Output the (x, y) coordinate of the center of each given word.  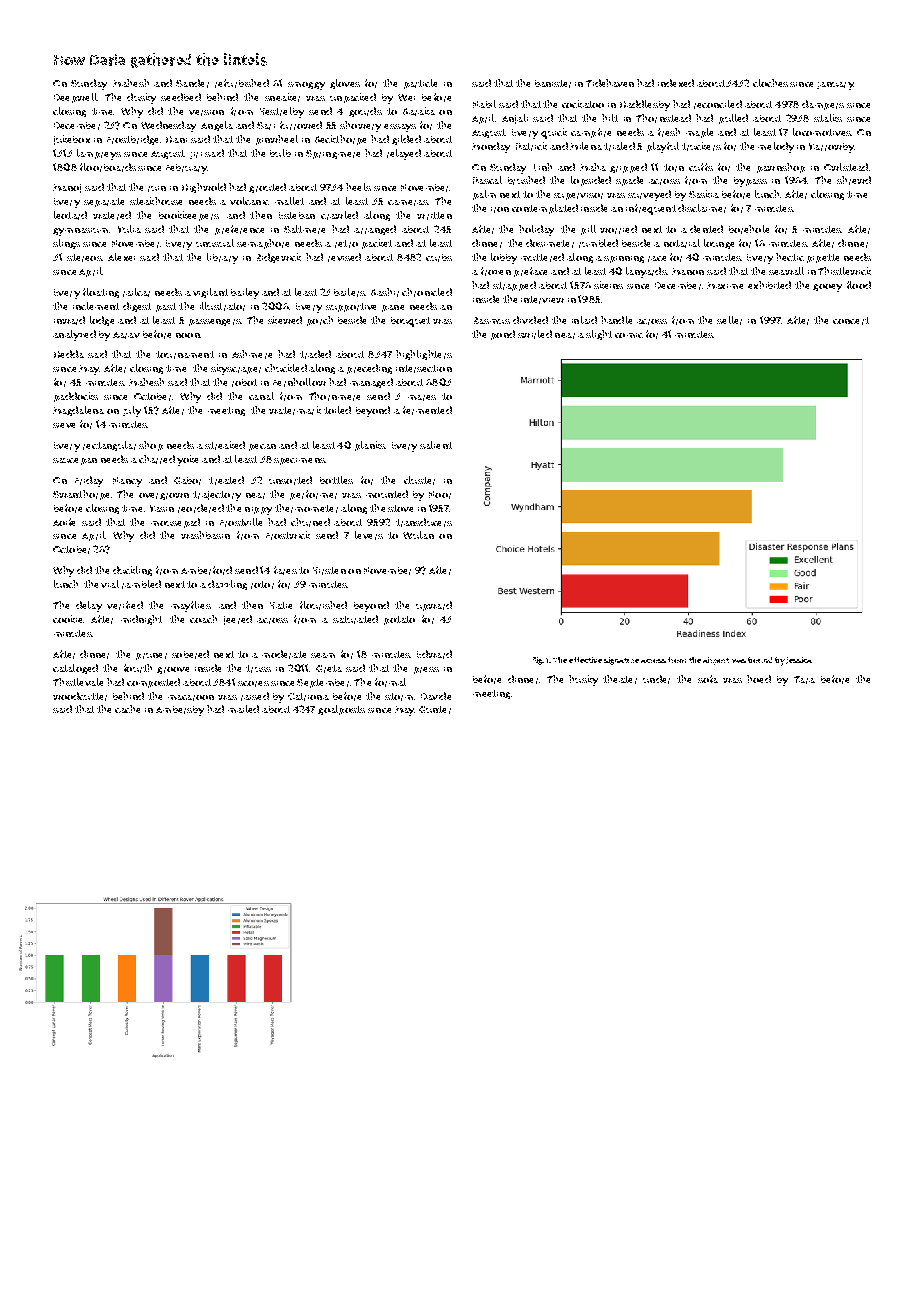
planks (370, 446)
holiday (536, 230)
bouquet (410, 322)
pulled (733, 119)
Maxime (725, 285)
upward (434, 606)
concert (851, 321)
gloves (345, 84)
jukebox (72, 140)
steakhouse (156, 201)
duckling (132, 571)
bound (760, 660)
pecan (262, 447)
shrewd (854, 180)
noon (188, 335)
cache (127, 709)
